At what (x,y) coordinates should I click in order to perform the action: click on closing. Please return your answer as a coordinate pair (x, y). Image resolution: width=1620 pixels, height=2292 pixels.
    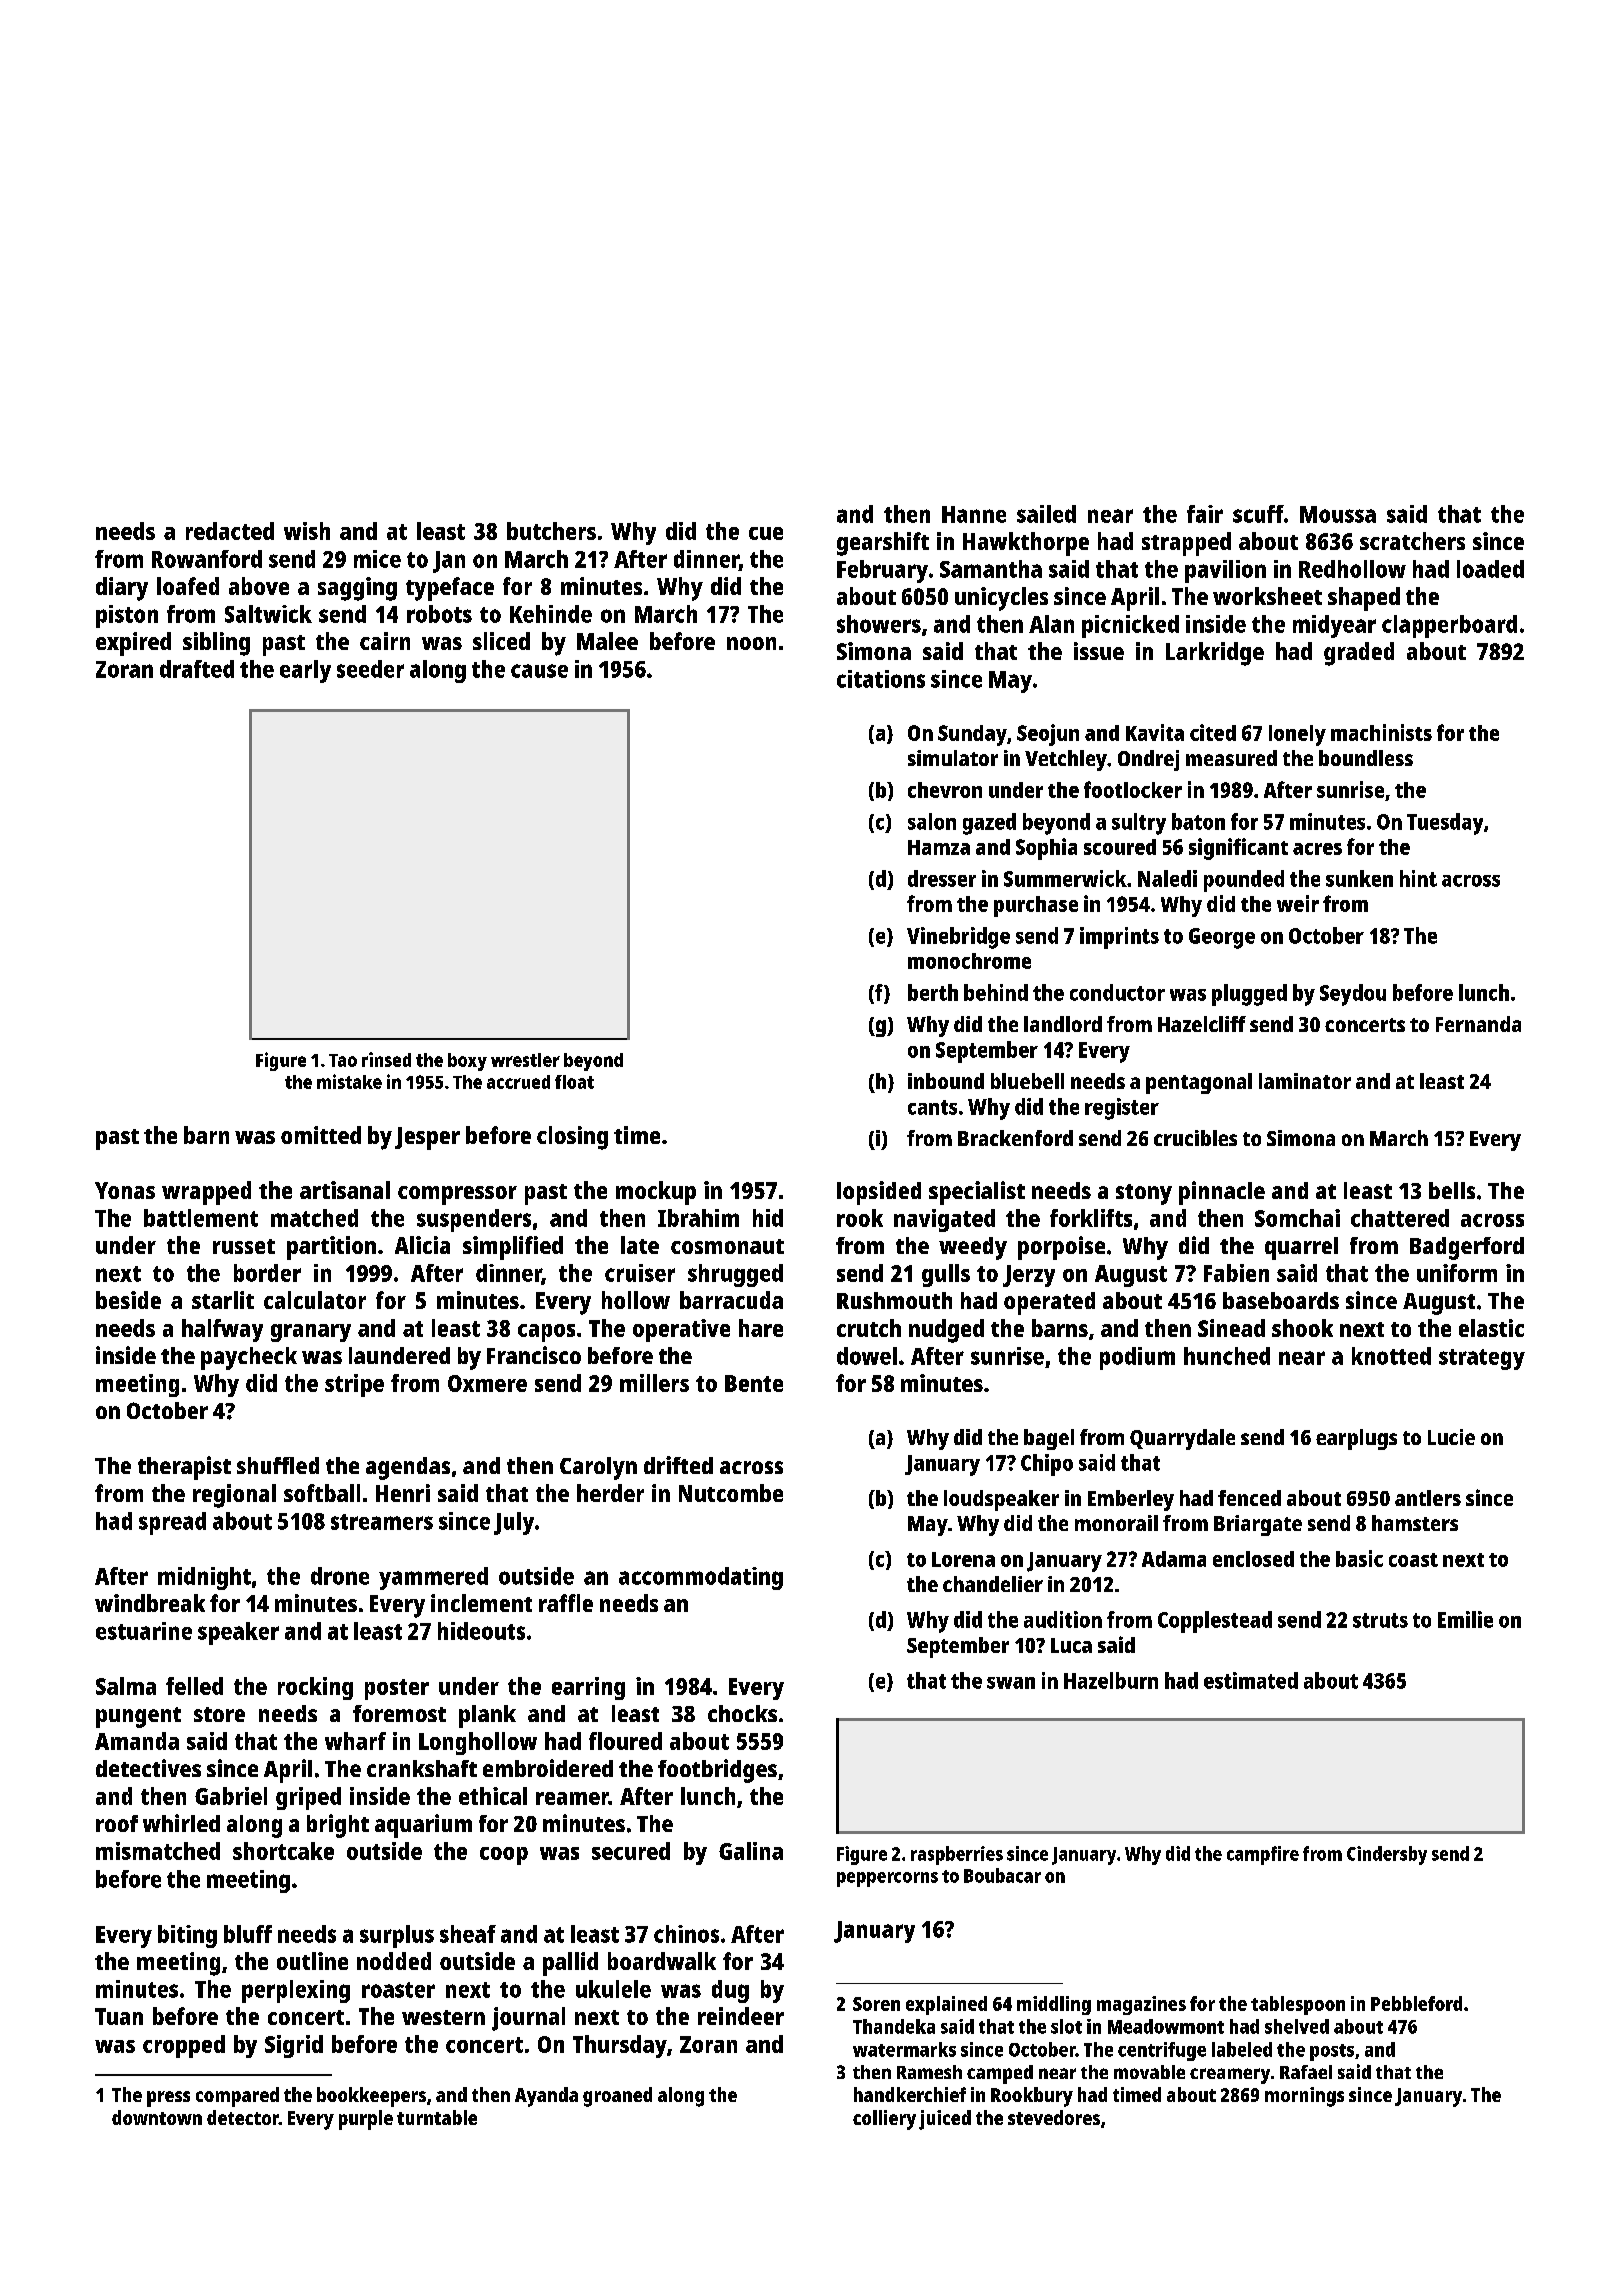
    Looking at the image, I should click on (572, 1138).
